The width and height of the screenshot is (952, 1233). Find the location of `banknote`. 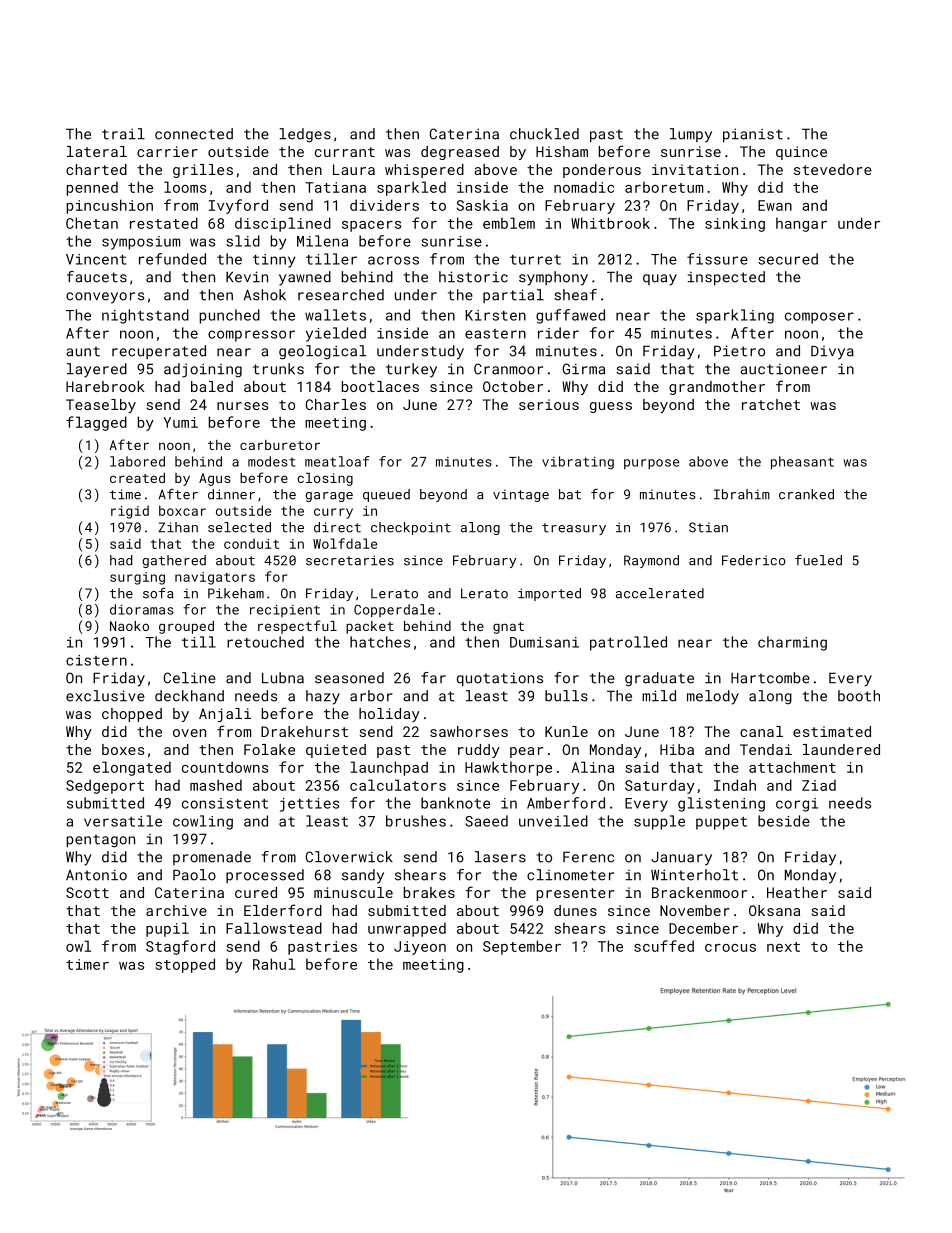

banknote is located at coordinates (455, 803).
